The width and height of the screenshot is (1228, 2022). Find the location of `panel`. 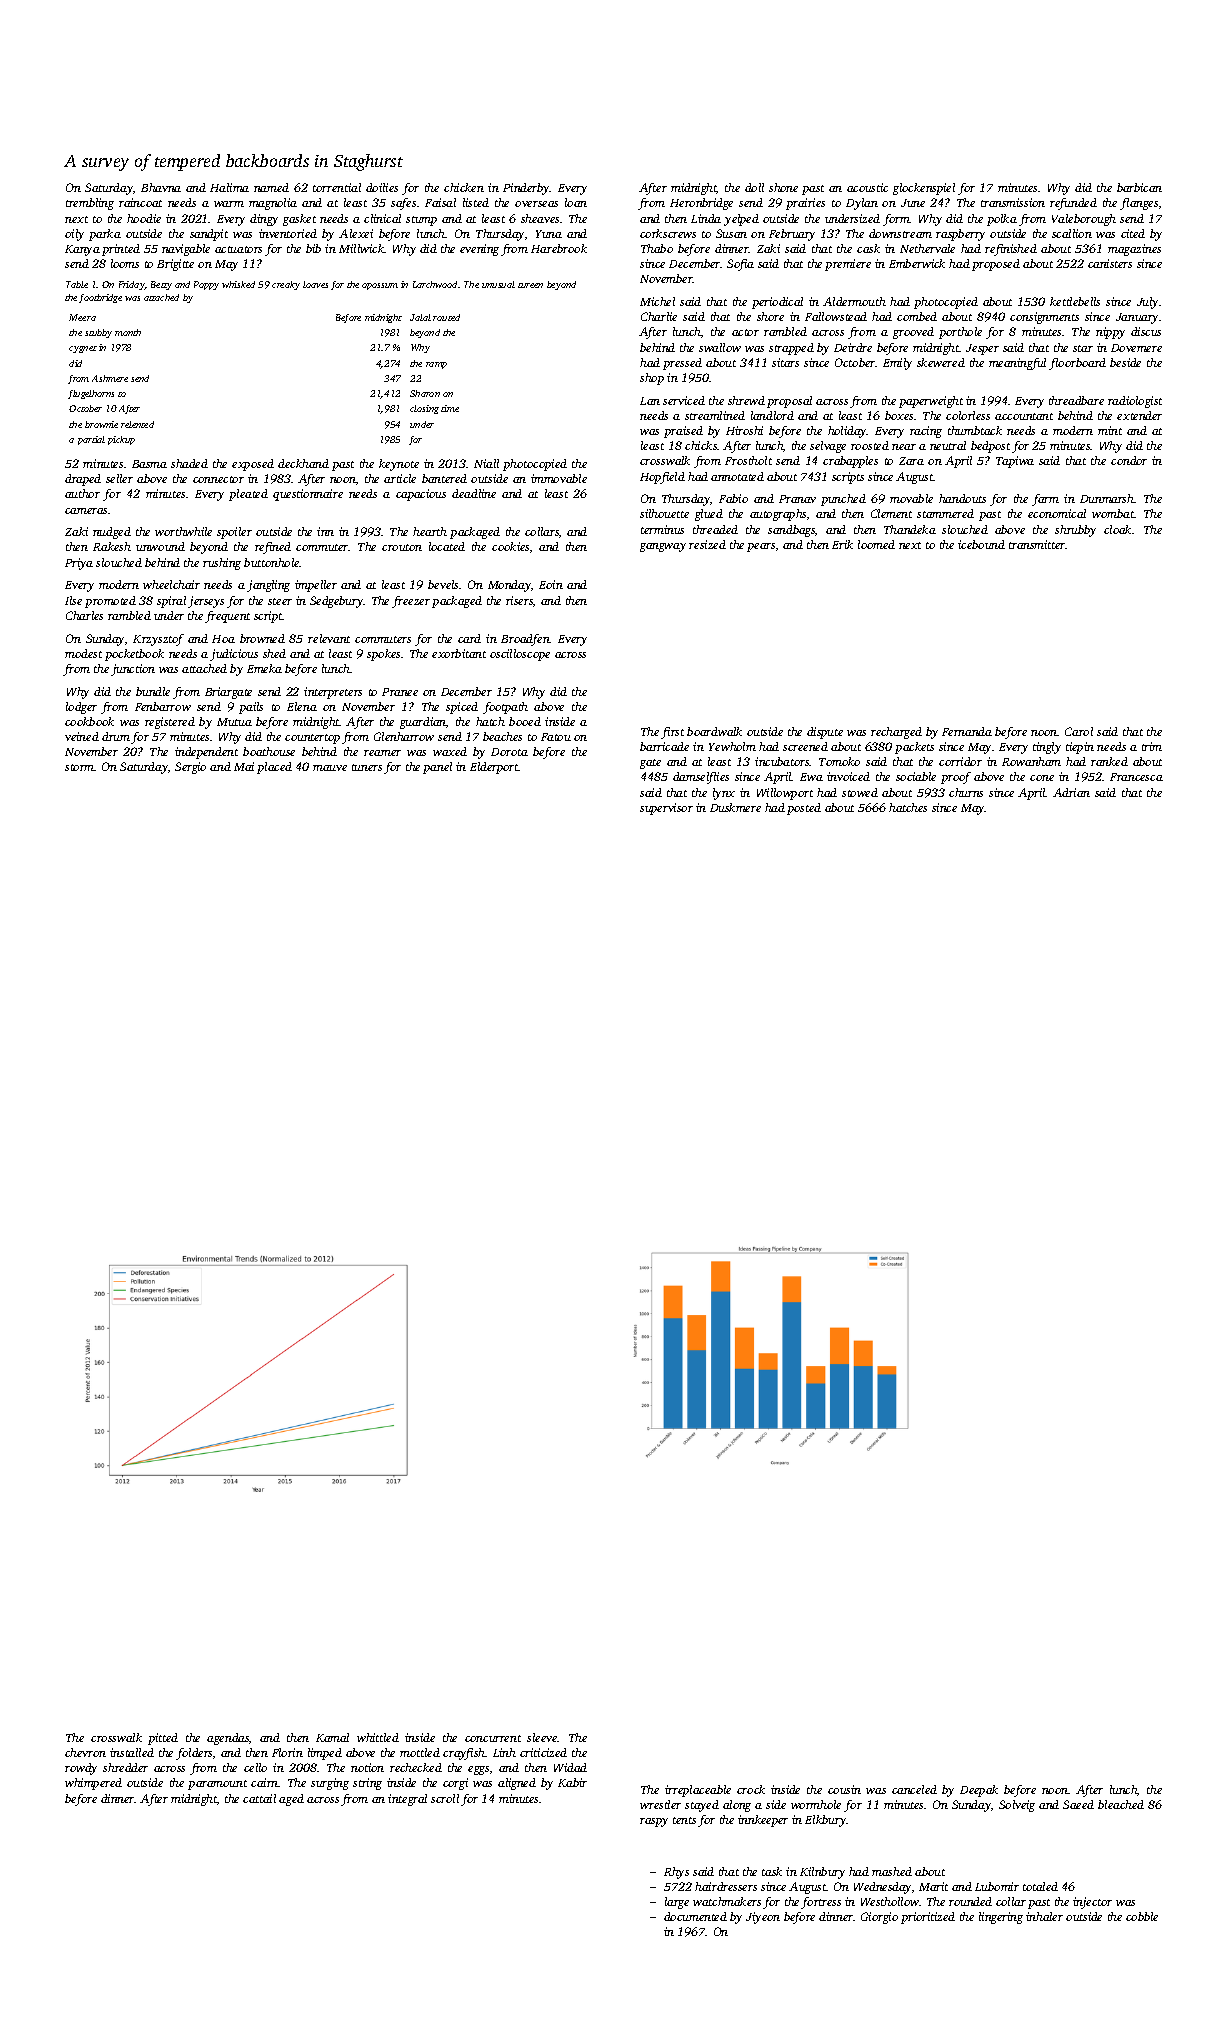

panel is located at coordinates (437, 768).
